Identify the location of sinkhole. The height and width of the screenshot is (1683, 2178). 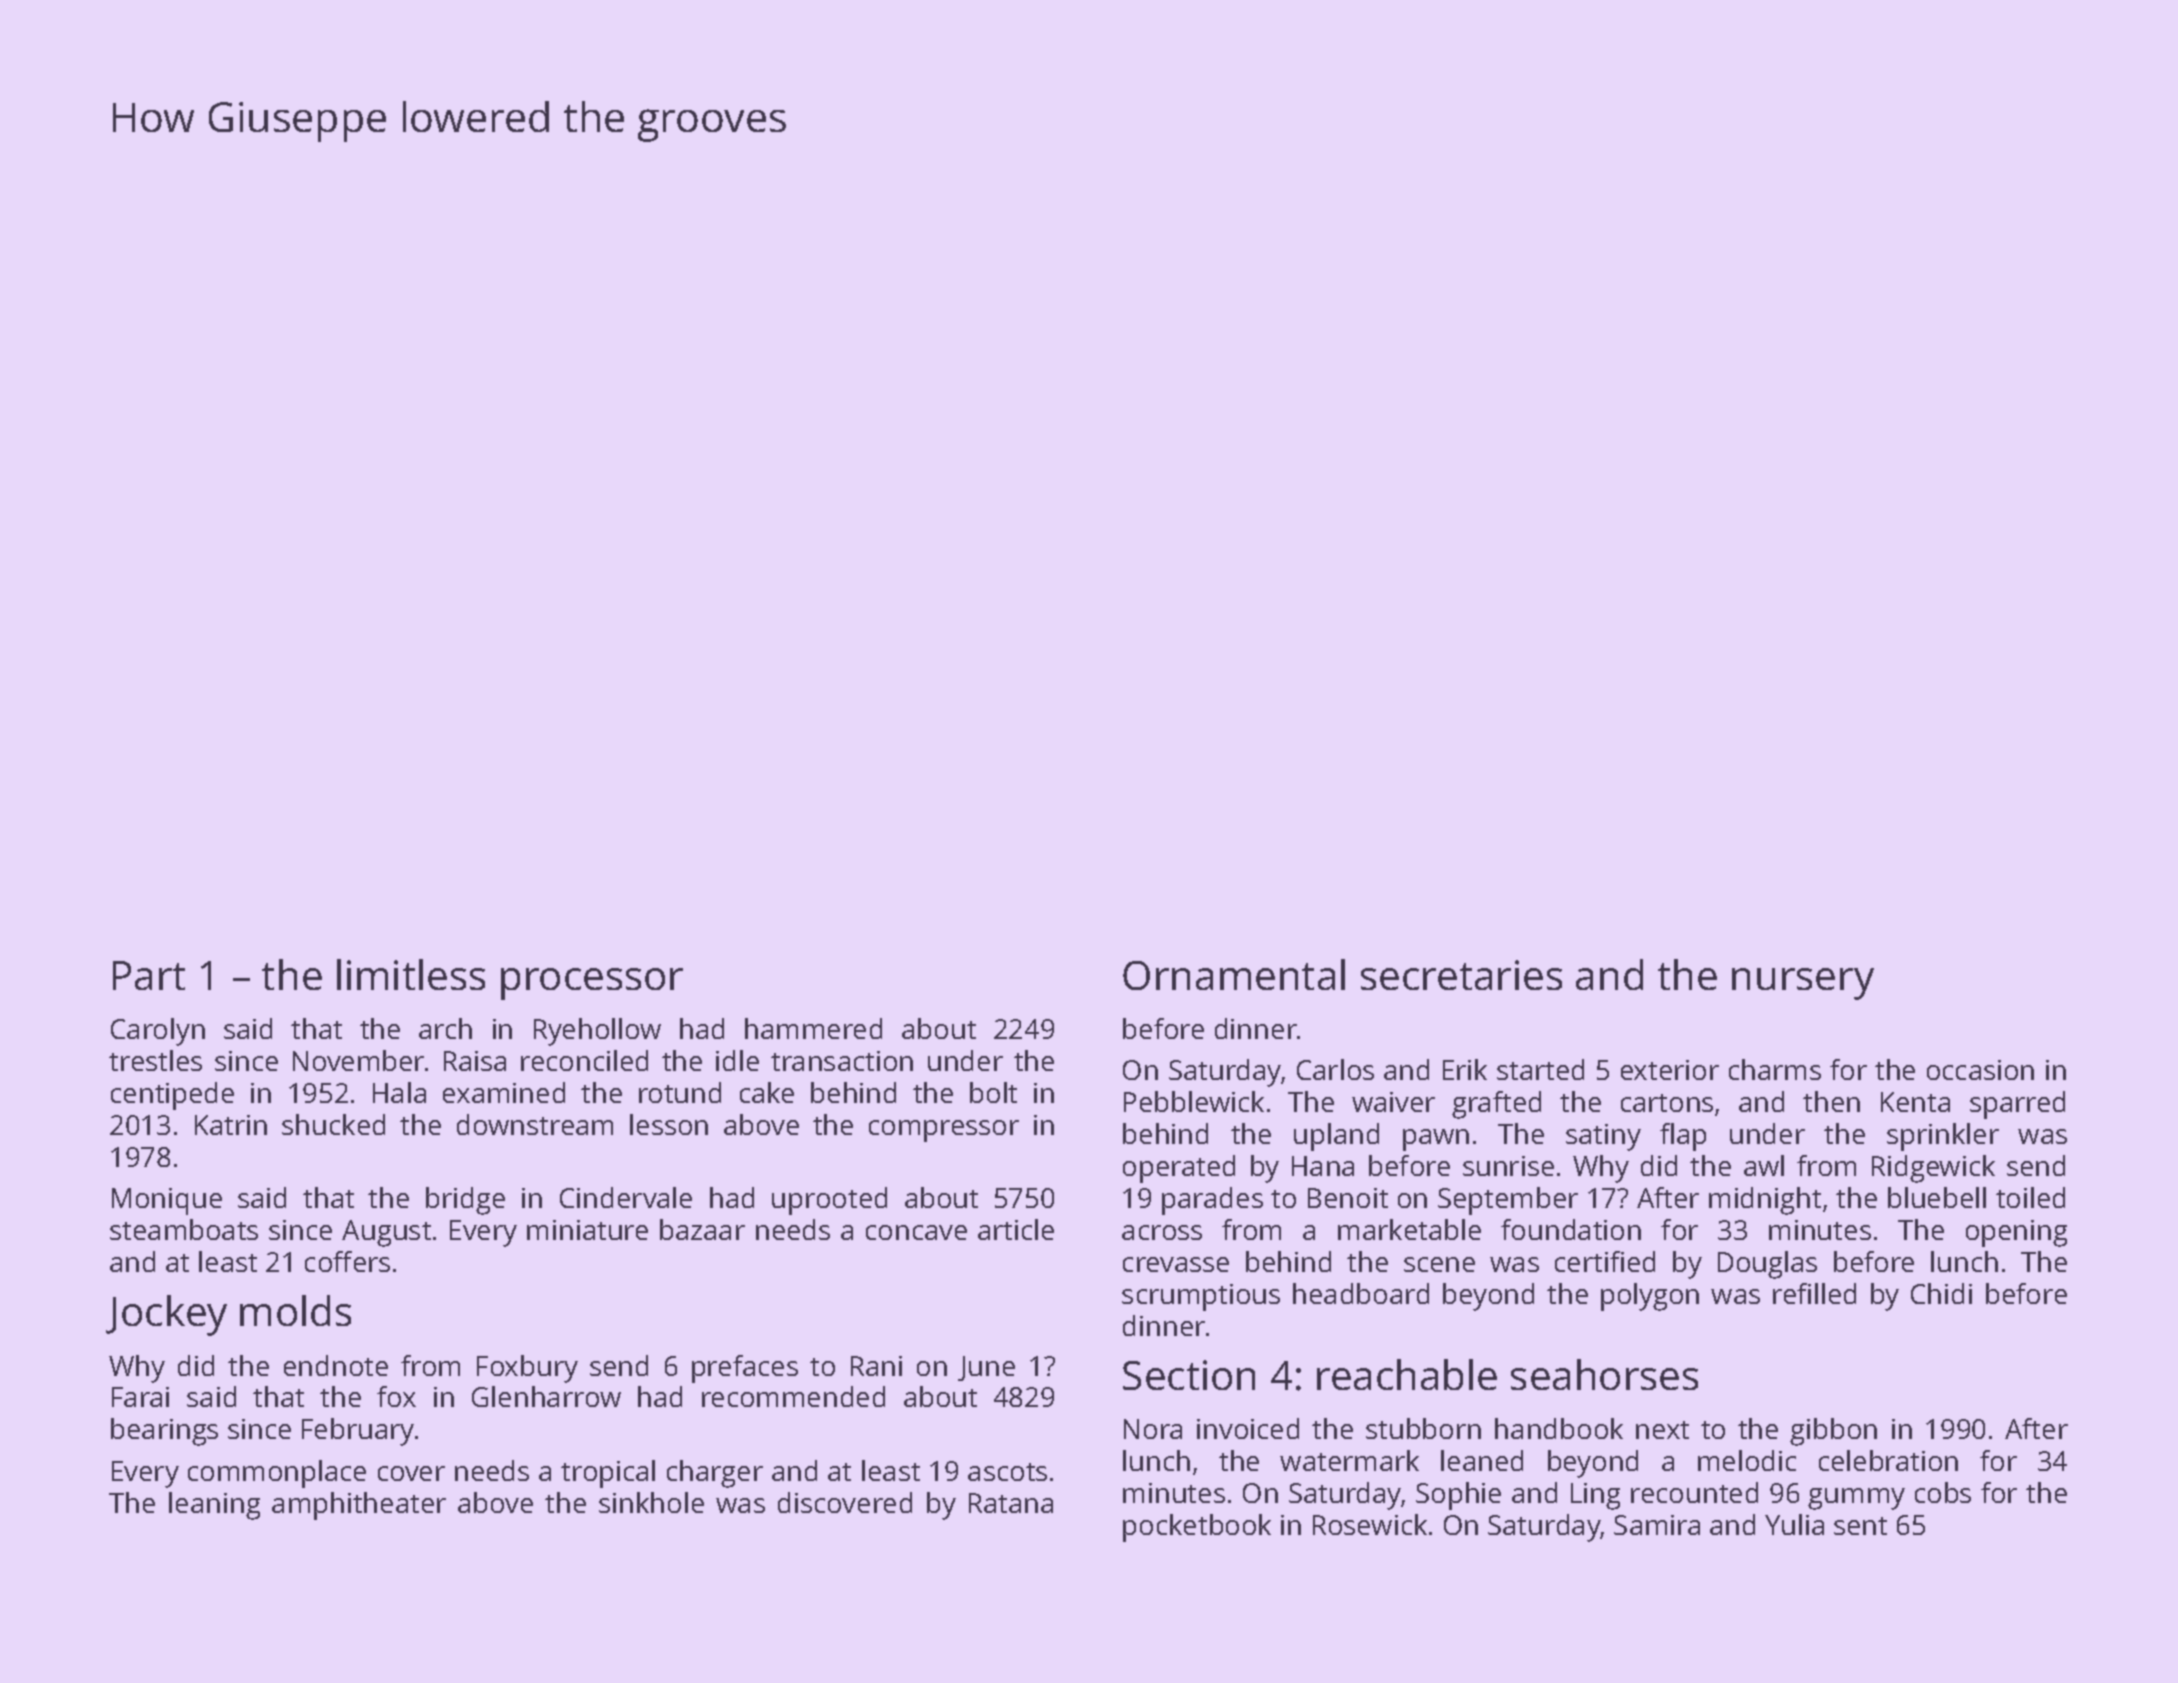
(651, 1502).
